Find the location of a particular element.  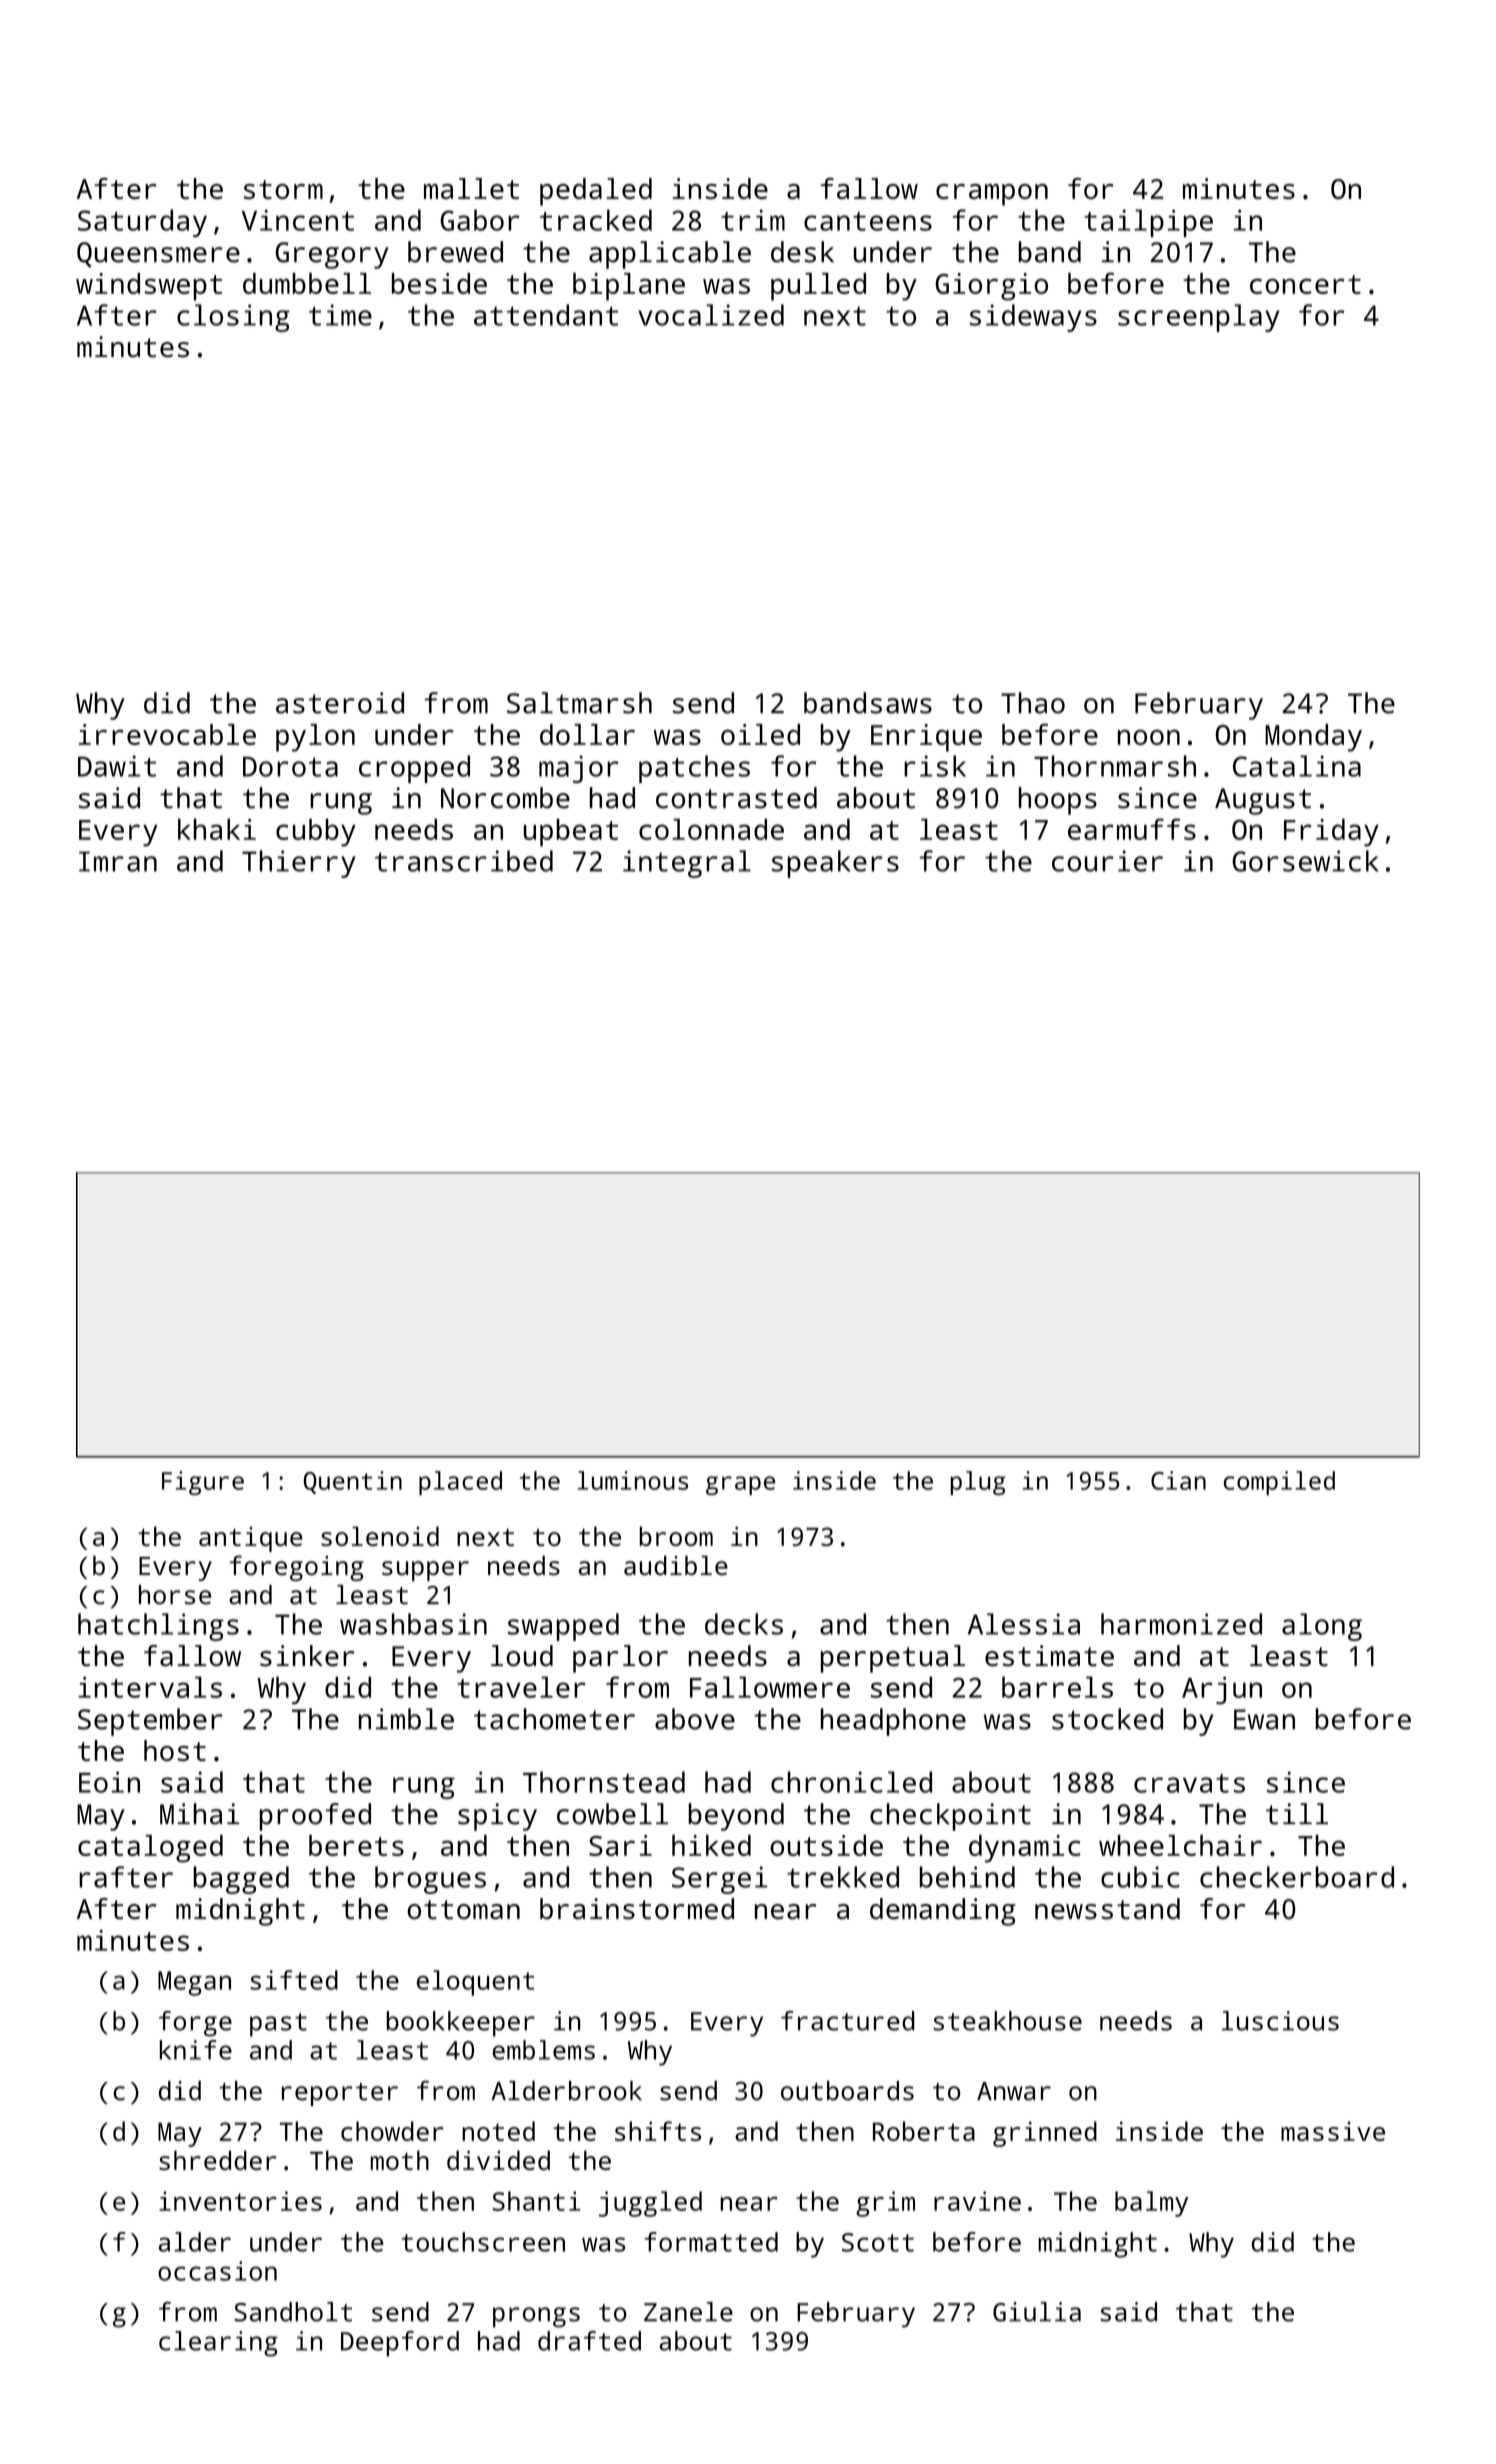

compiled is located at coordinates (1279, 1483).
